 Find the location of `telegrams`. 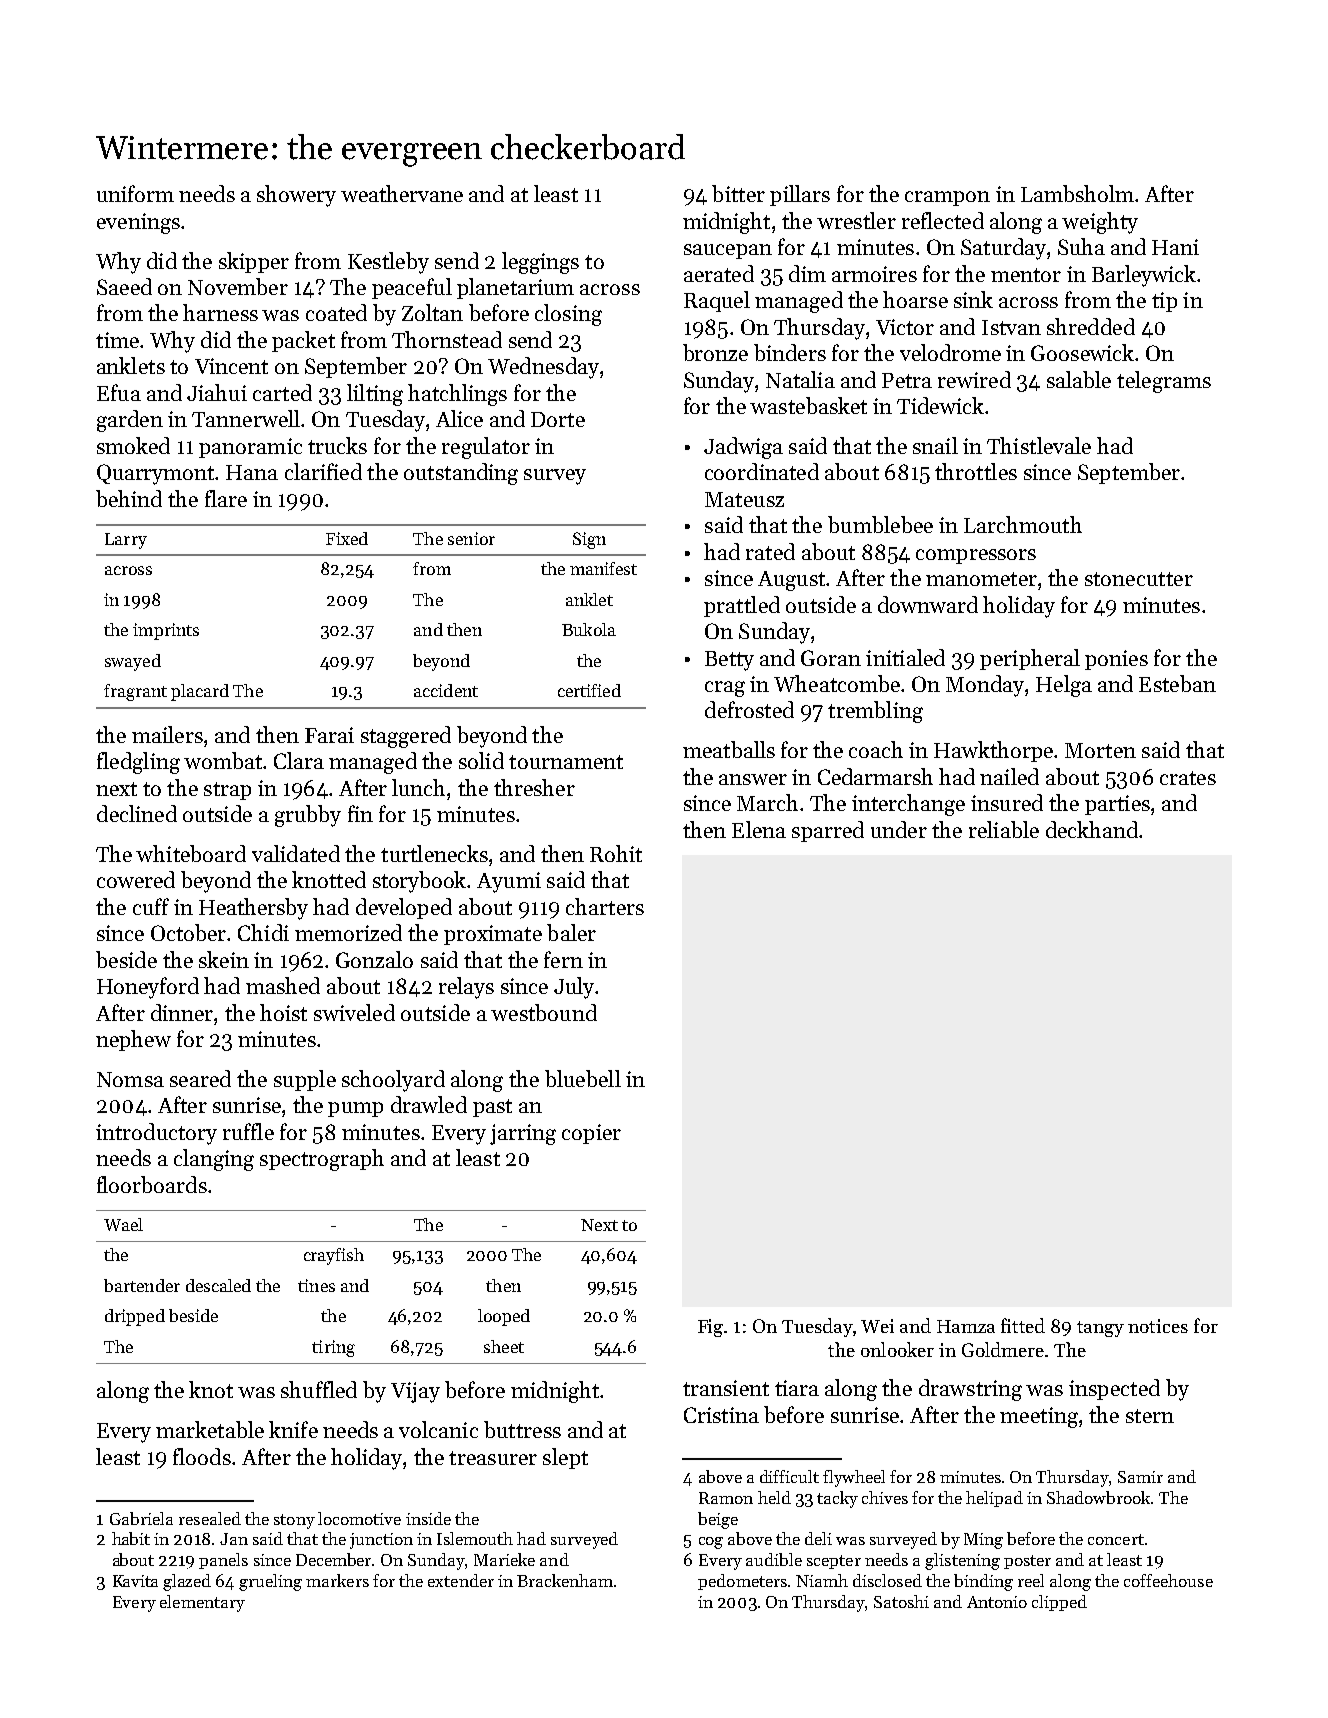

telegrams is located at coordinates (1164, 382).
